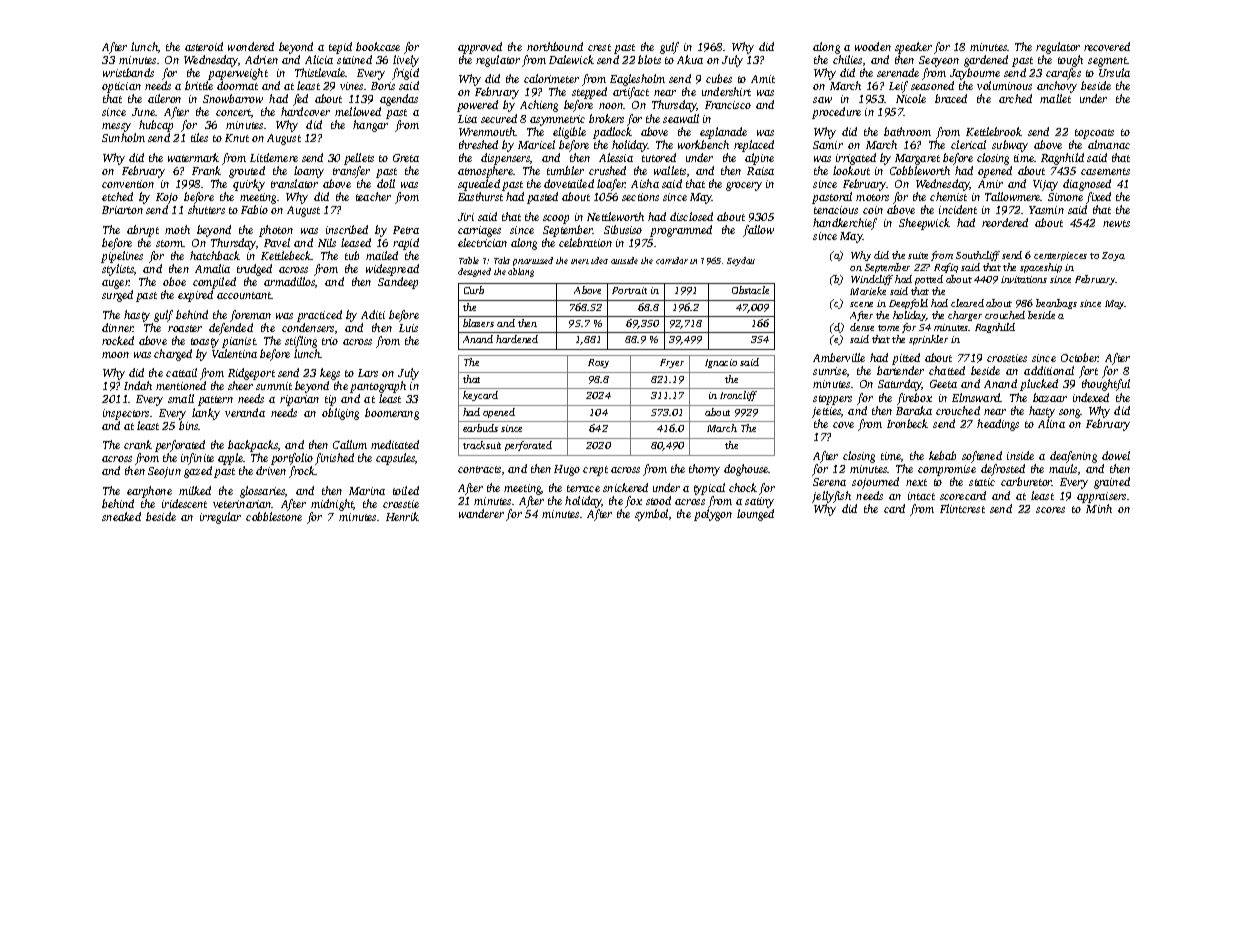  Describe the element at coordinates (873, 46) in the screenshot. I see `wooden` at that location.
